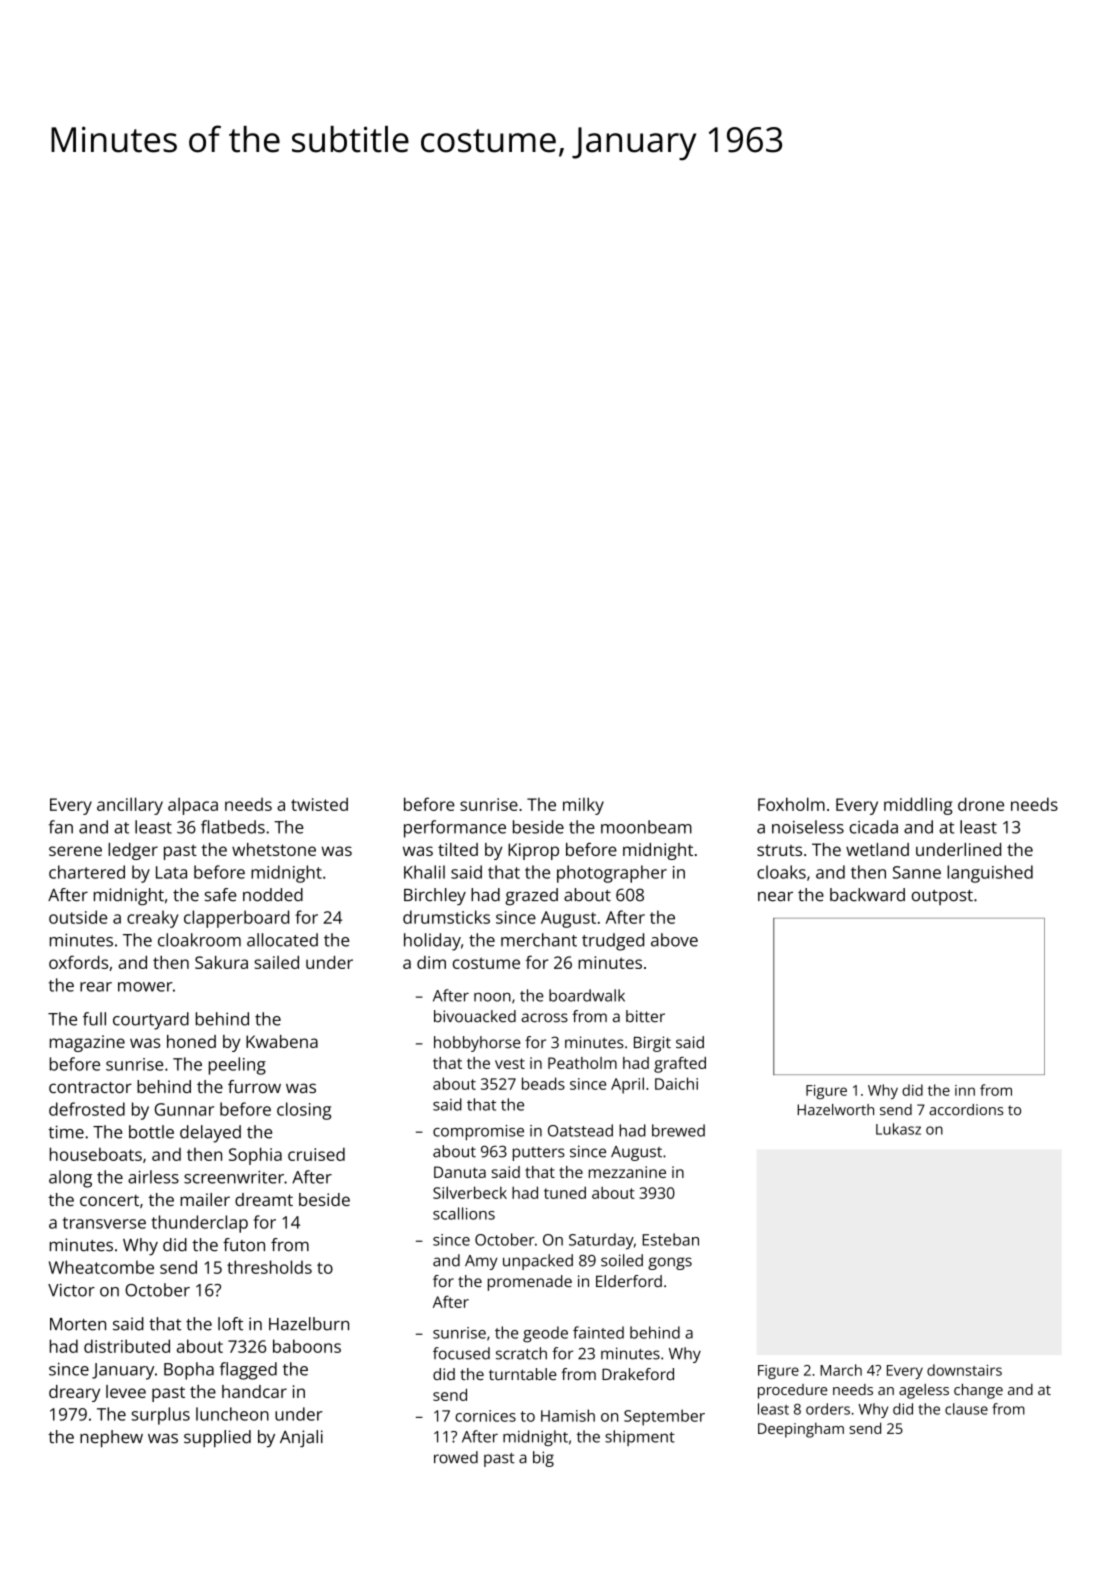  I want to click on nodded, so click(273, 895).
